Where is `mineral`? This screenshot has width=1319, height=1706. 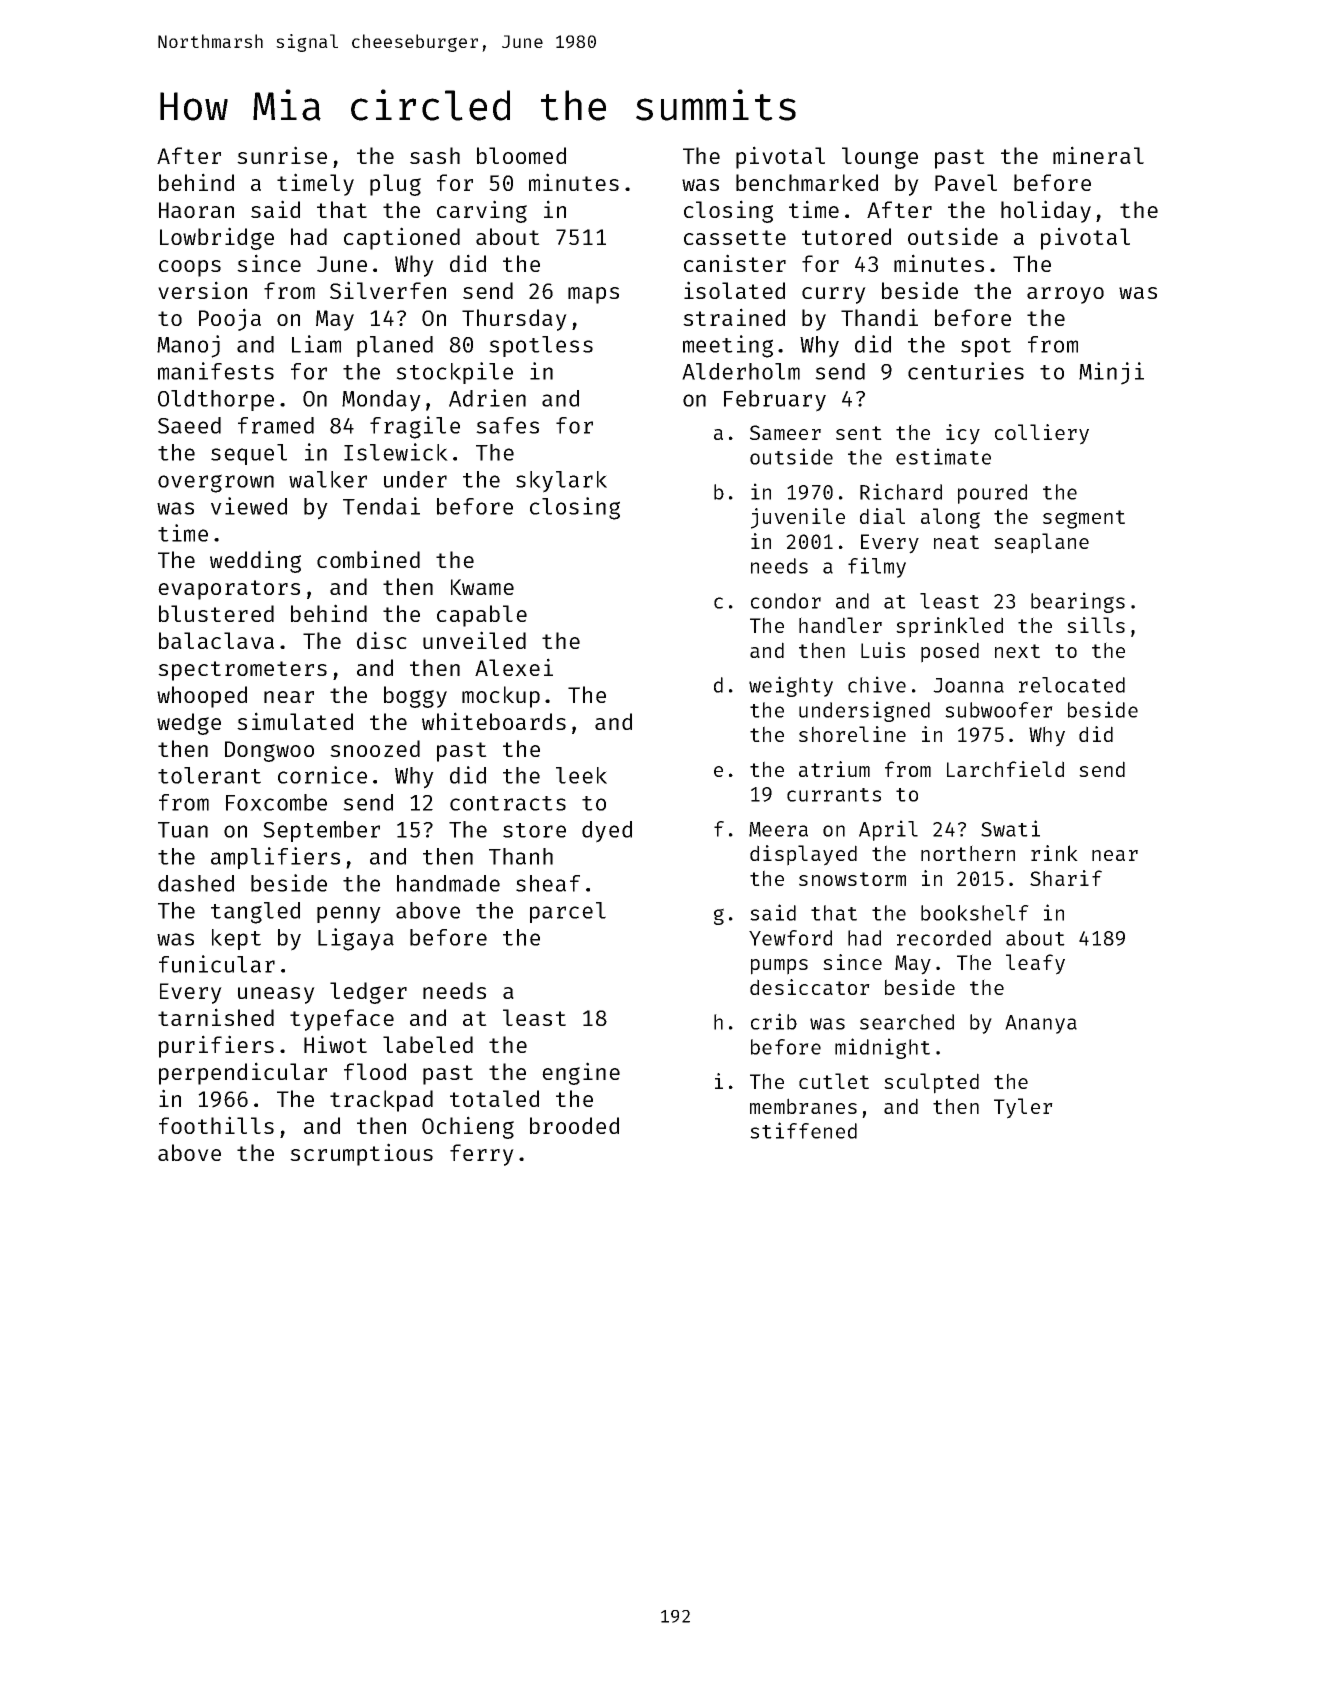 mineral is located at coordinates (1098, 155).
